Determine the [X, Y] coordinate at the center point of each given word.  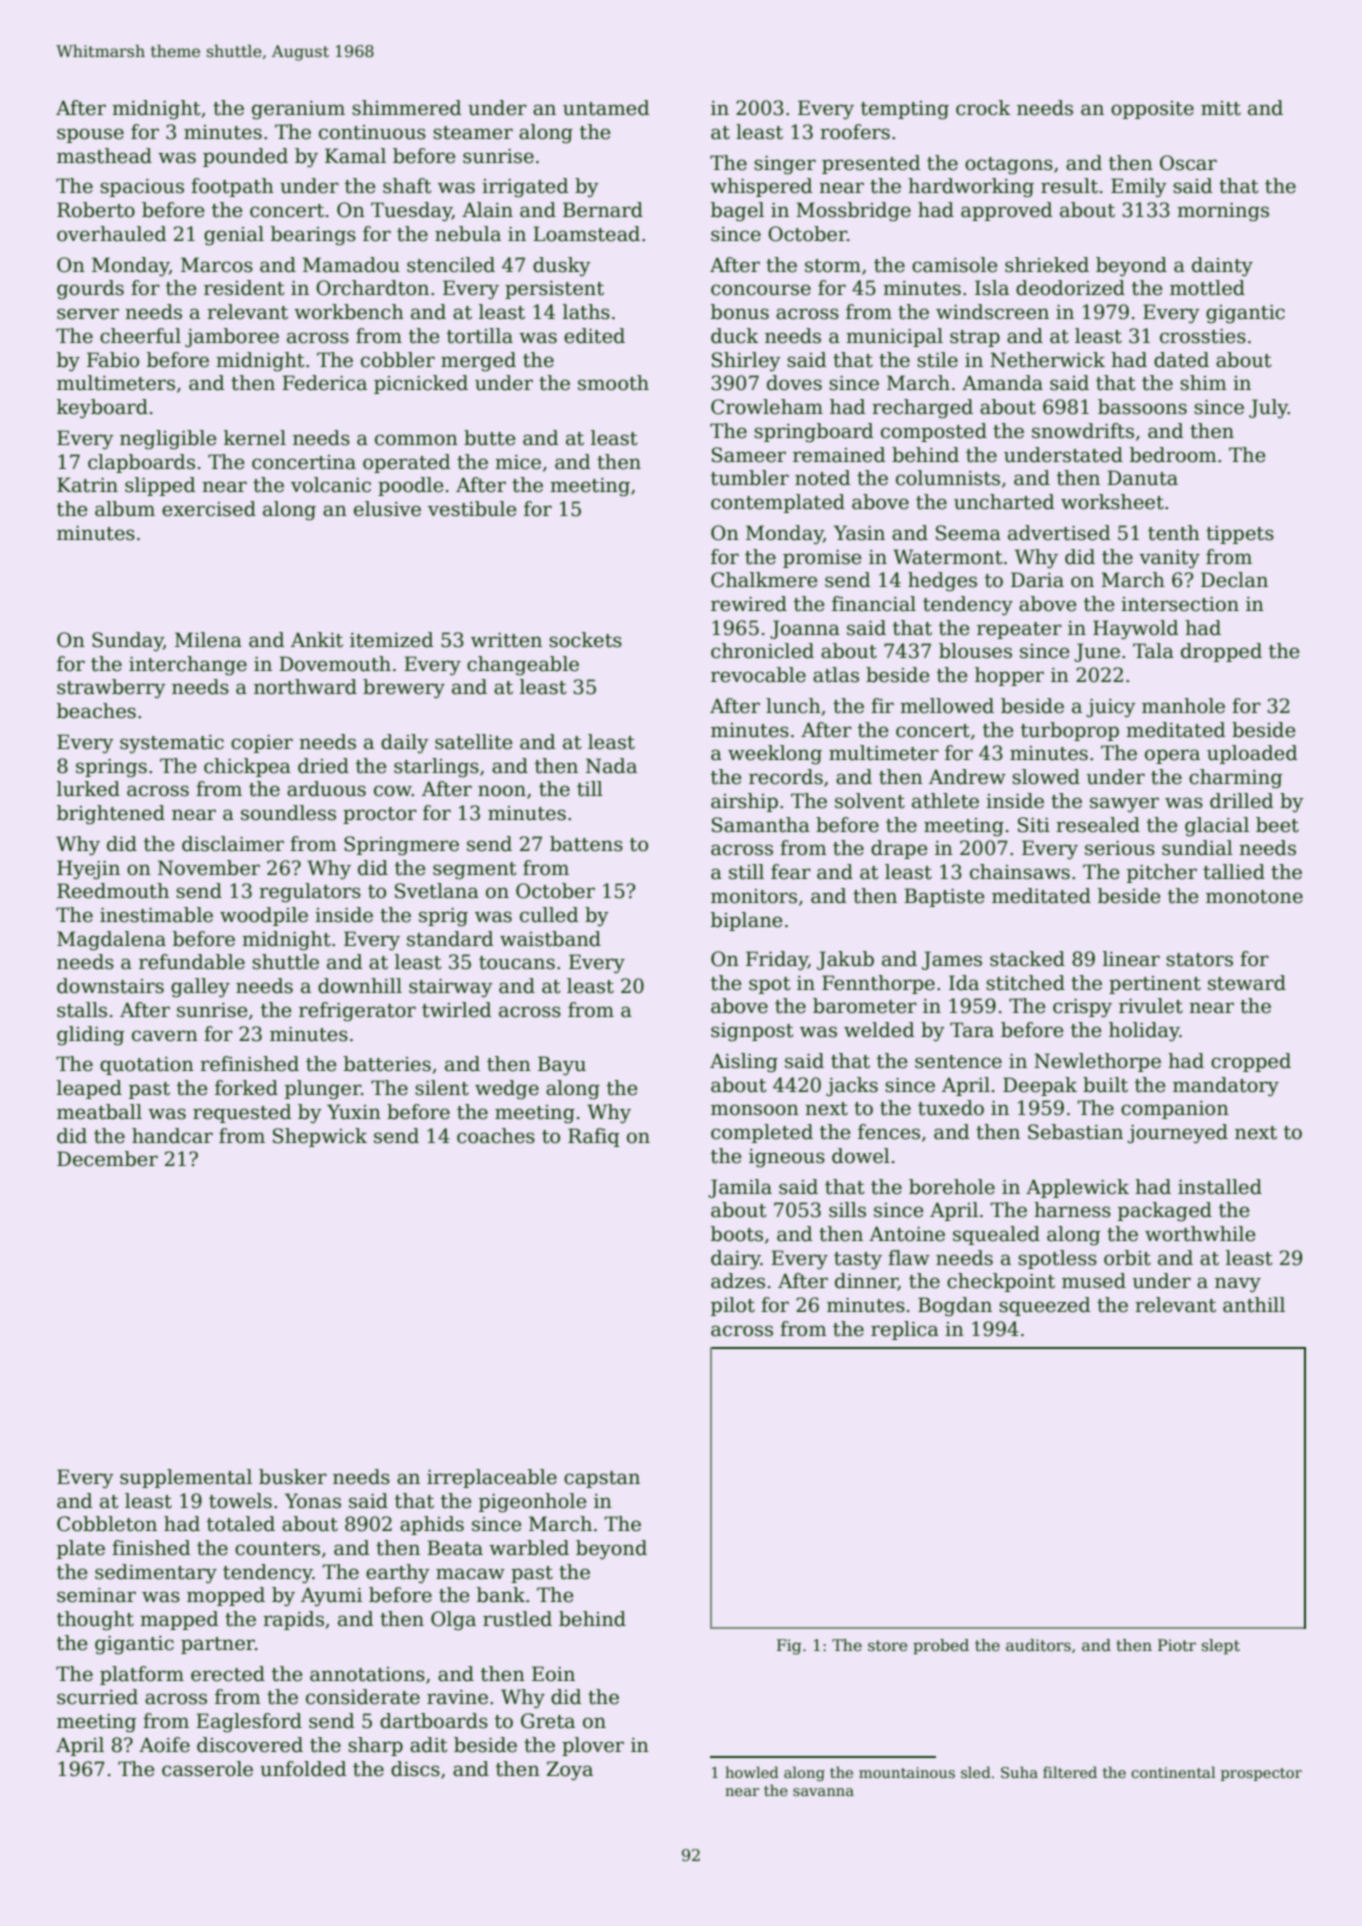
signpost [752, 1032]
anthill [1254, 1305]
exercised [209, 509]
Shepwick [320, 1137]
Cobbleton [107, 1524]
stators [1199, 960]
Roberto [96, 210]
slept [1221, 1646]
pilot [733, 1306]
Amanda [1002, 383]
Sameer [749, 455]
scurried [97, 1697]
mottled [1207, 288]
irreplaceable [492, 1478]
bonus [740, 312]
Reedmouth [113, 891]
